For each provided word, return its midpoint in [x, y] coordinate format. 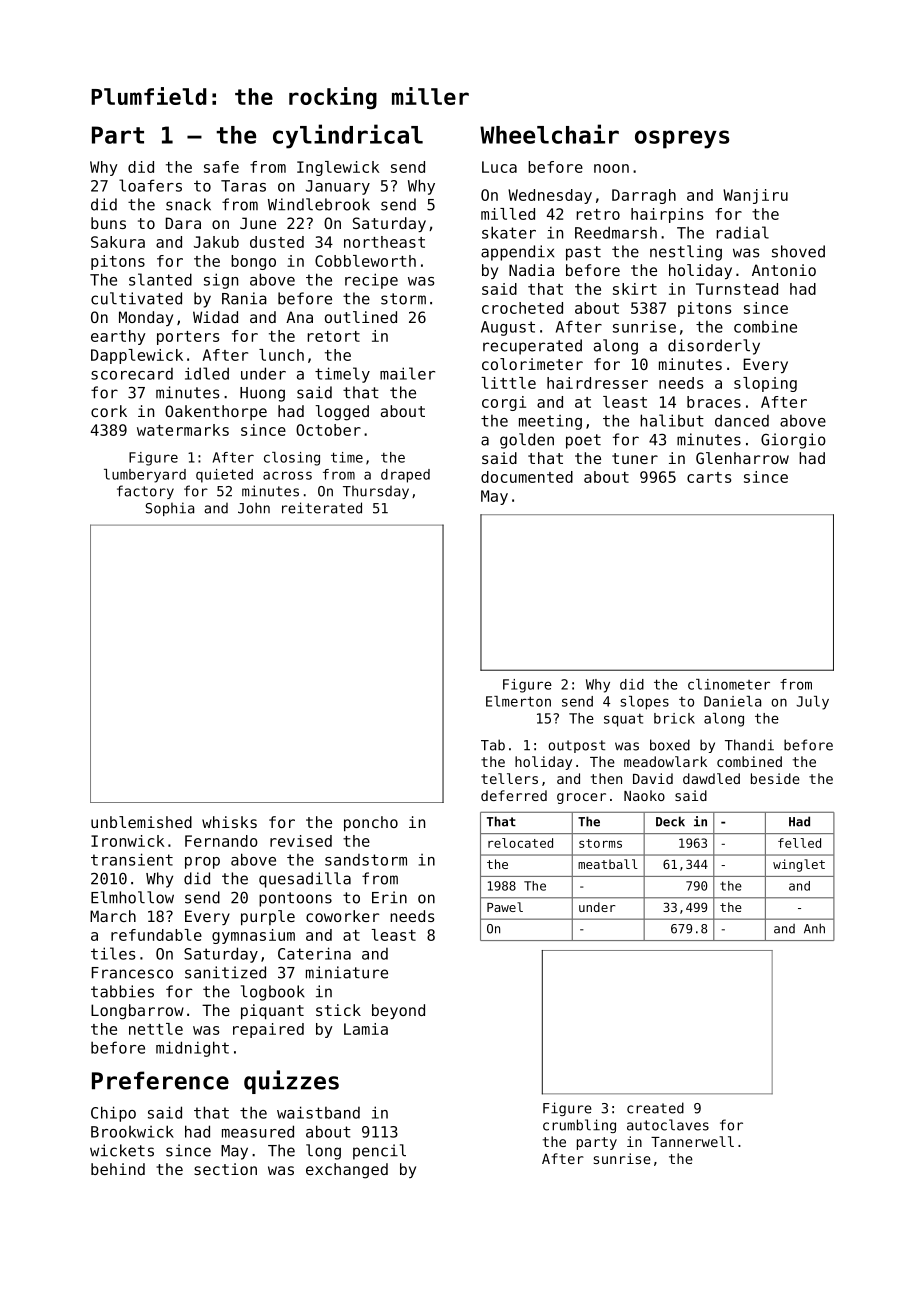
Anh [814, 928]
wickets [122, 1150]
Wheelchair [549, 134]
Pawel [505, 907]
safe [221, 167]
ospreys [682, 139]
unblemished [141, 822]
